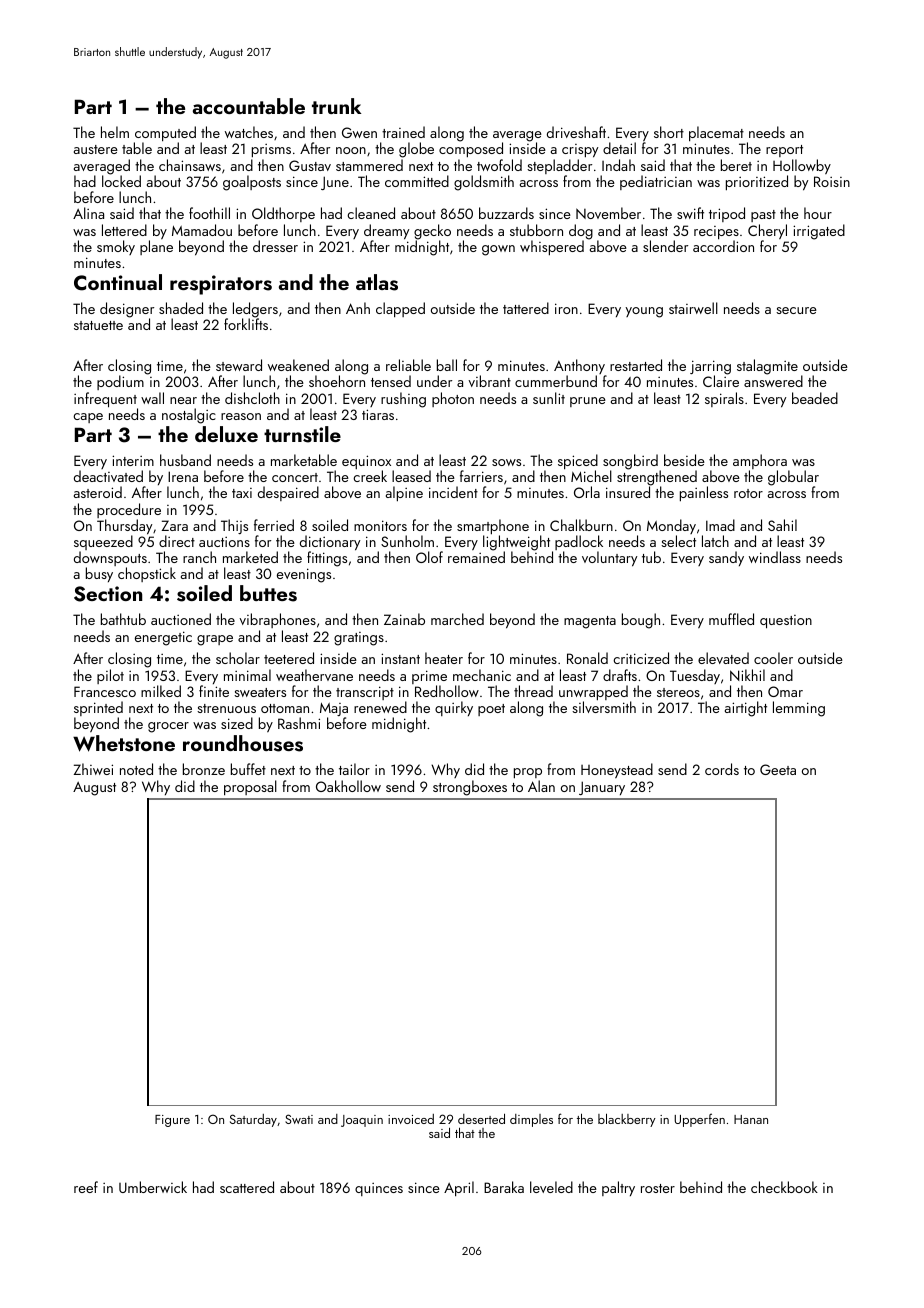 The height and width of the screenshot is (1308, 924). Describe the element at coordinates (576, 132) in the screenshot. I see `driveshaft` at that location.
